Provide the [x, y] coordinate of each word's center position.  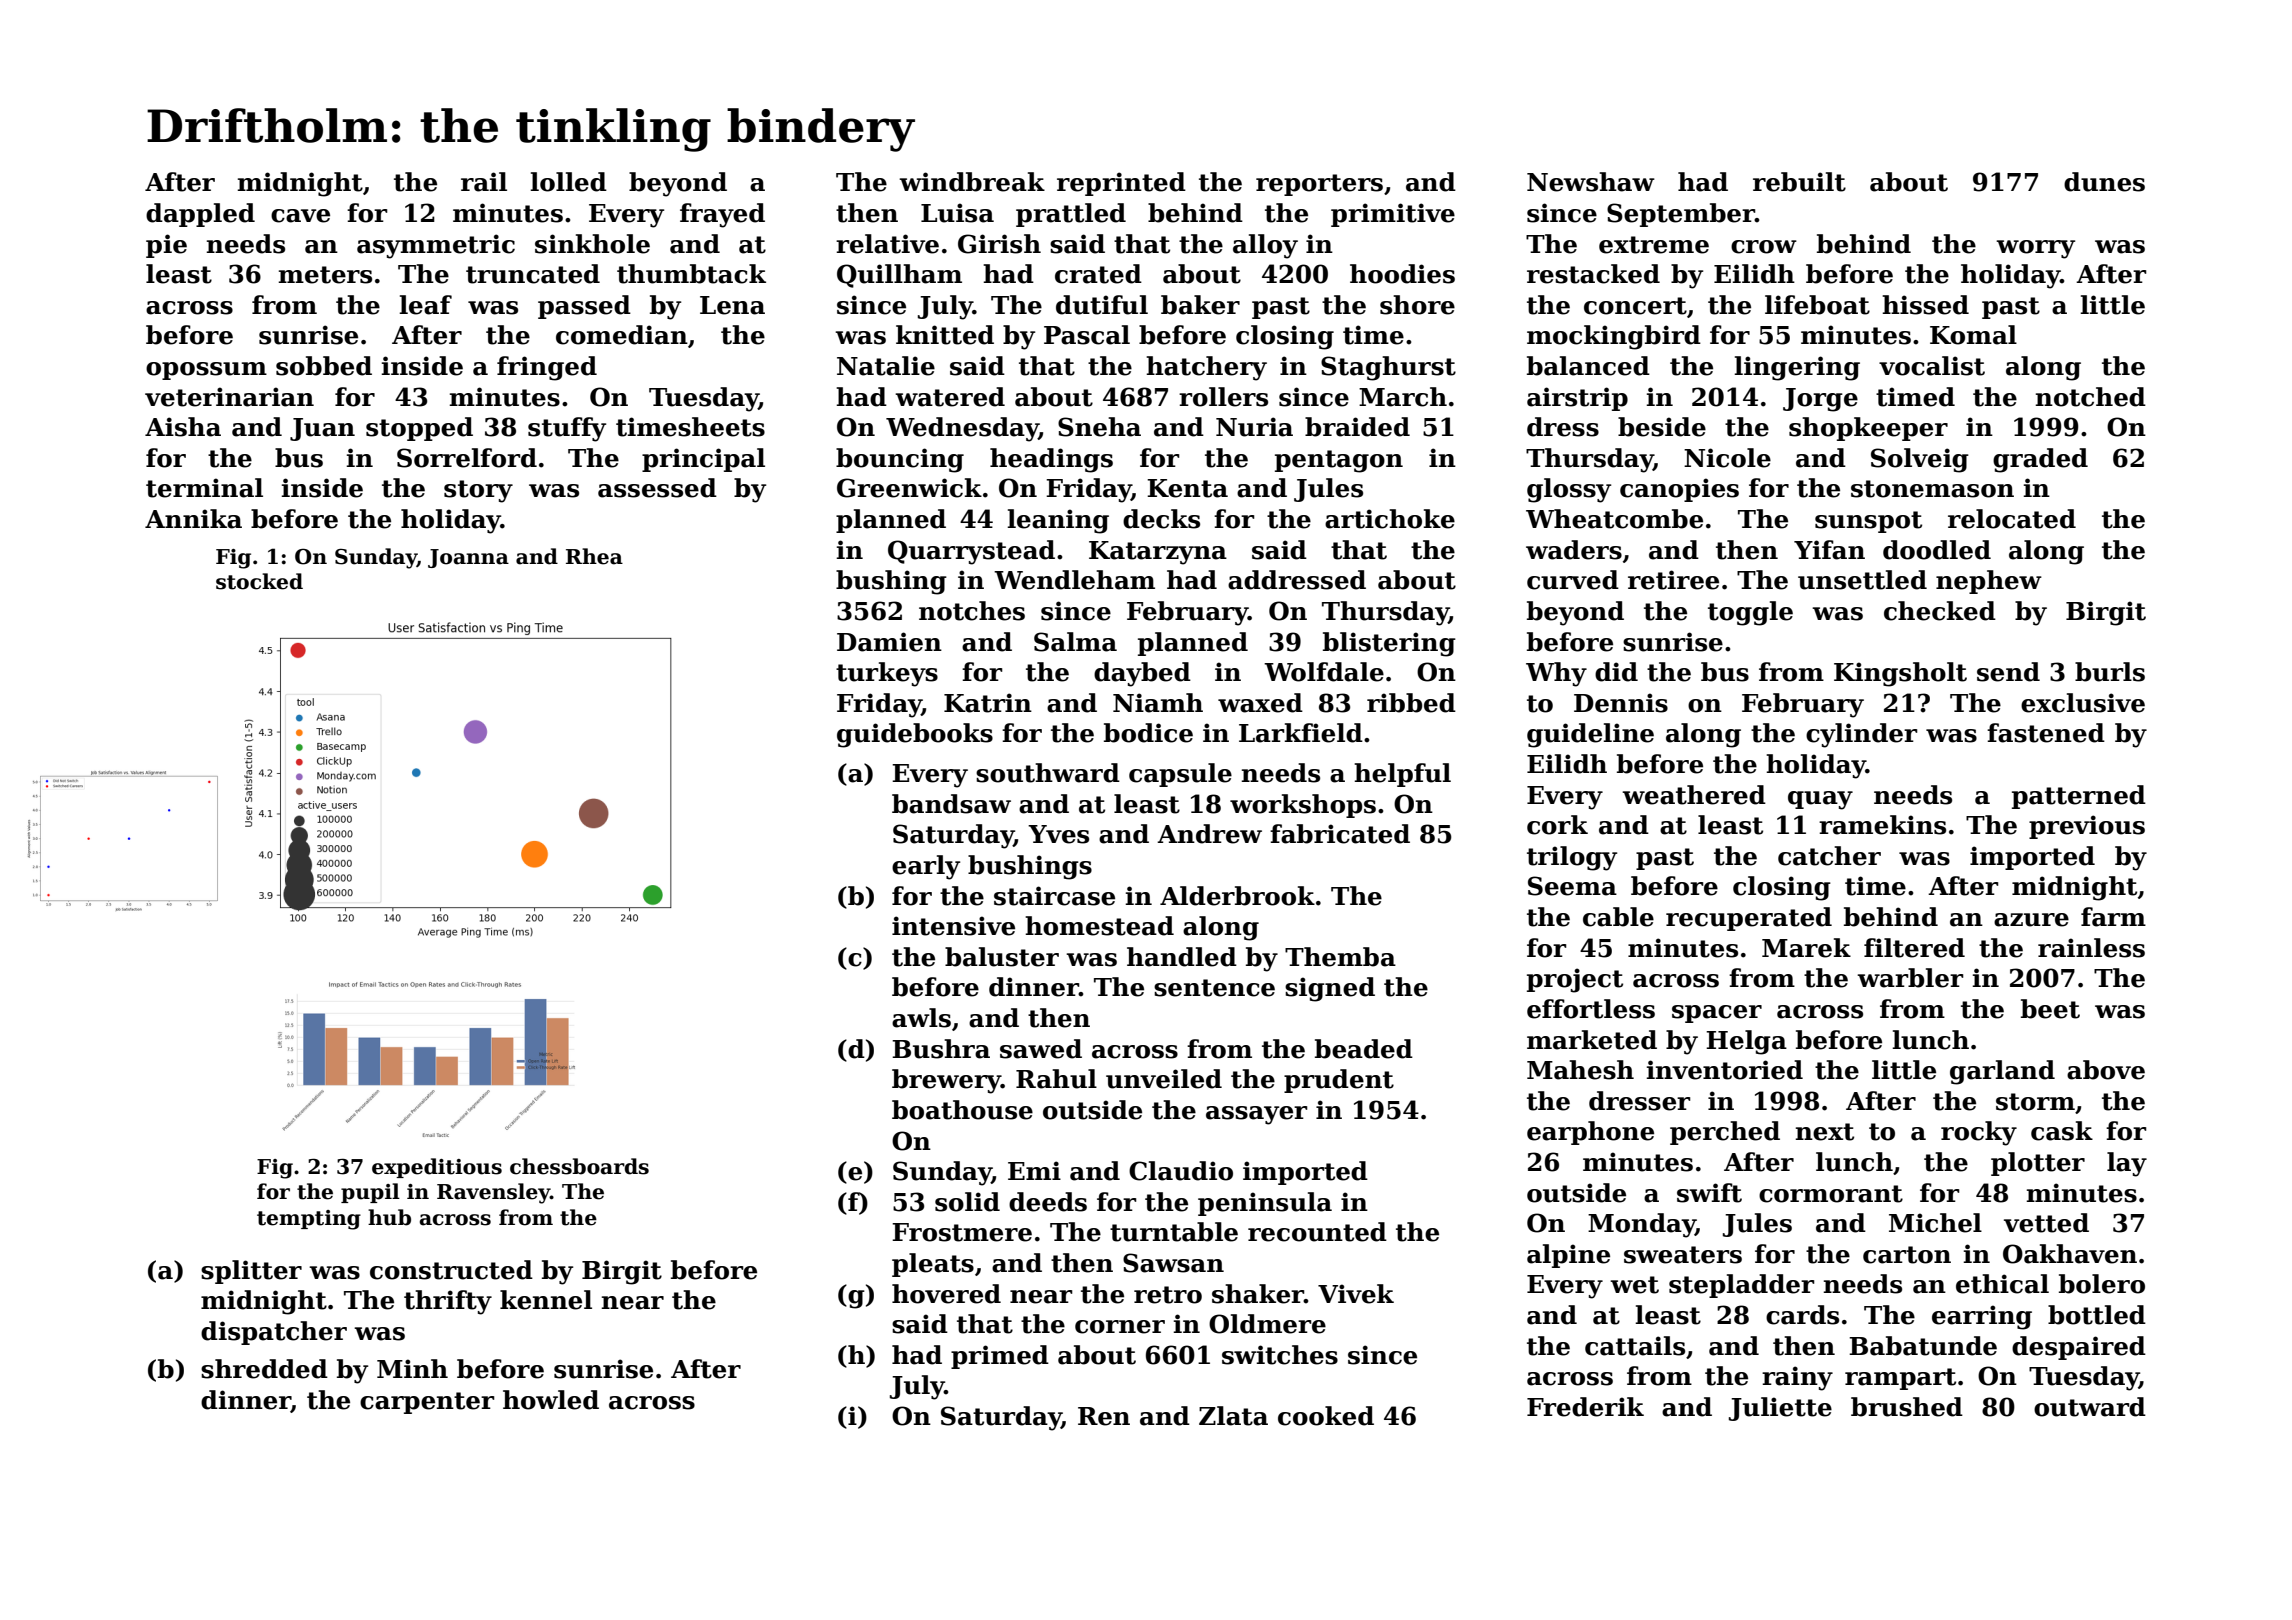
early [926, 867]
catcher [1829, 856]
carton [1907, 1255]
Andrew [1209, 834]
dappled [200, 215]
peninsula [1265, 1204]
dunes [2104, 182]
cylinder [1862, 735]
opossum [206, 371]
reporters [1319, 185]
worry [2035, 249]
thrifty [448, 1302]
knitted [945, 335]
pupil [370, 1193]
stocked [259, 581]
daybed [1142, 674]
